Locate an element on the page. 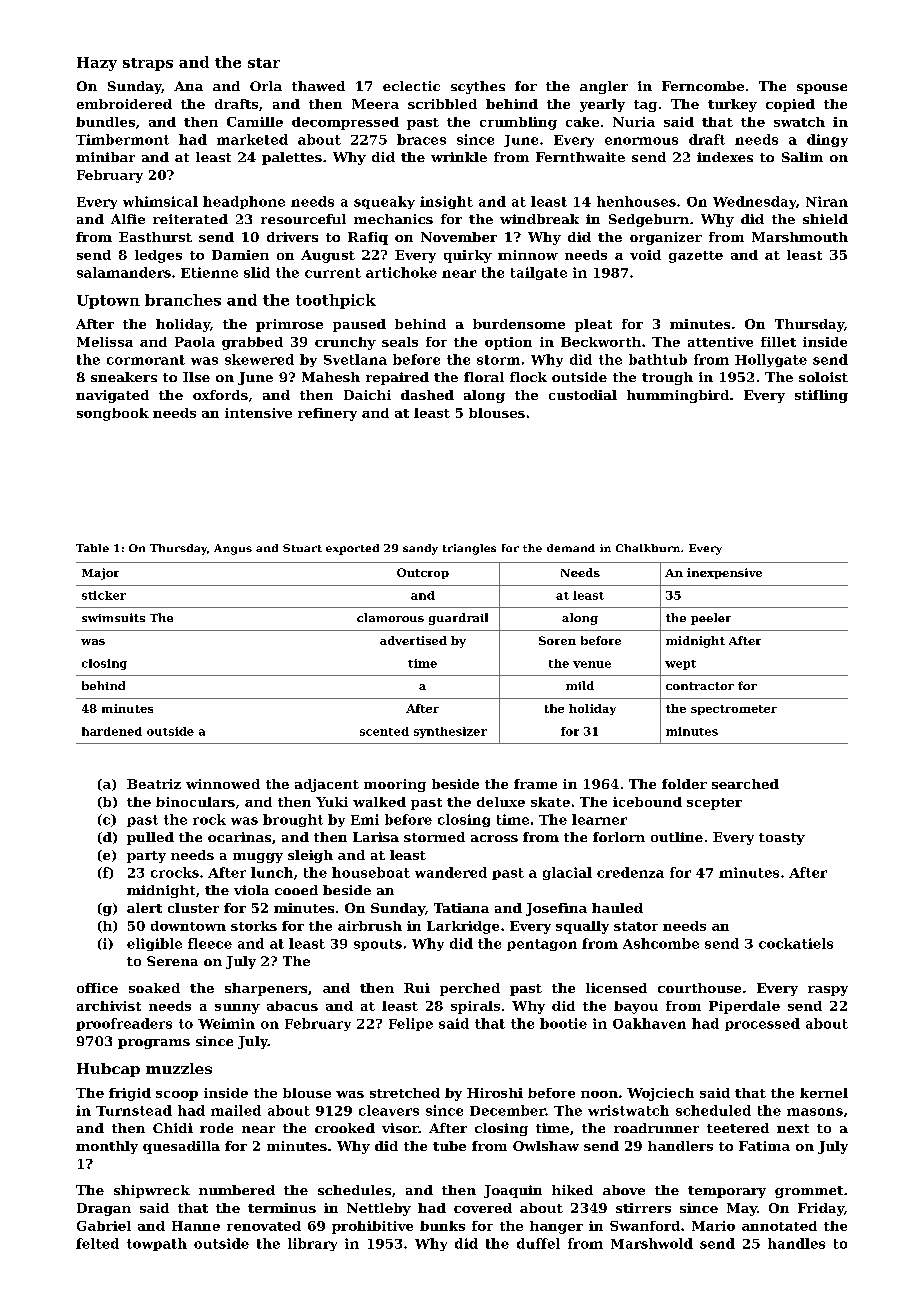 The height and width of the document is (1314, 924). straps is located at coordinates (148, 64).
